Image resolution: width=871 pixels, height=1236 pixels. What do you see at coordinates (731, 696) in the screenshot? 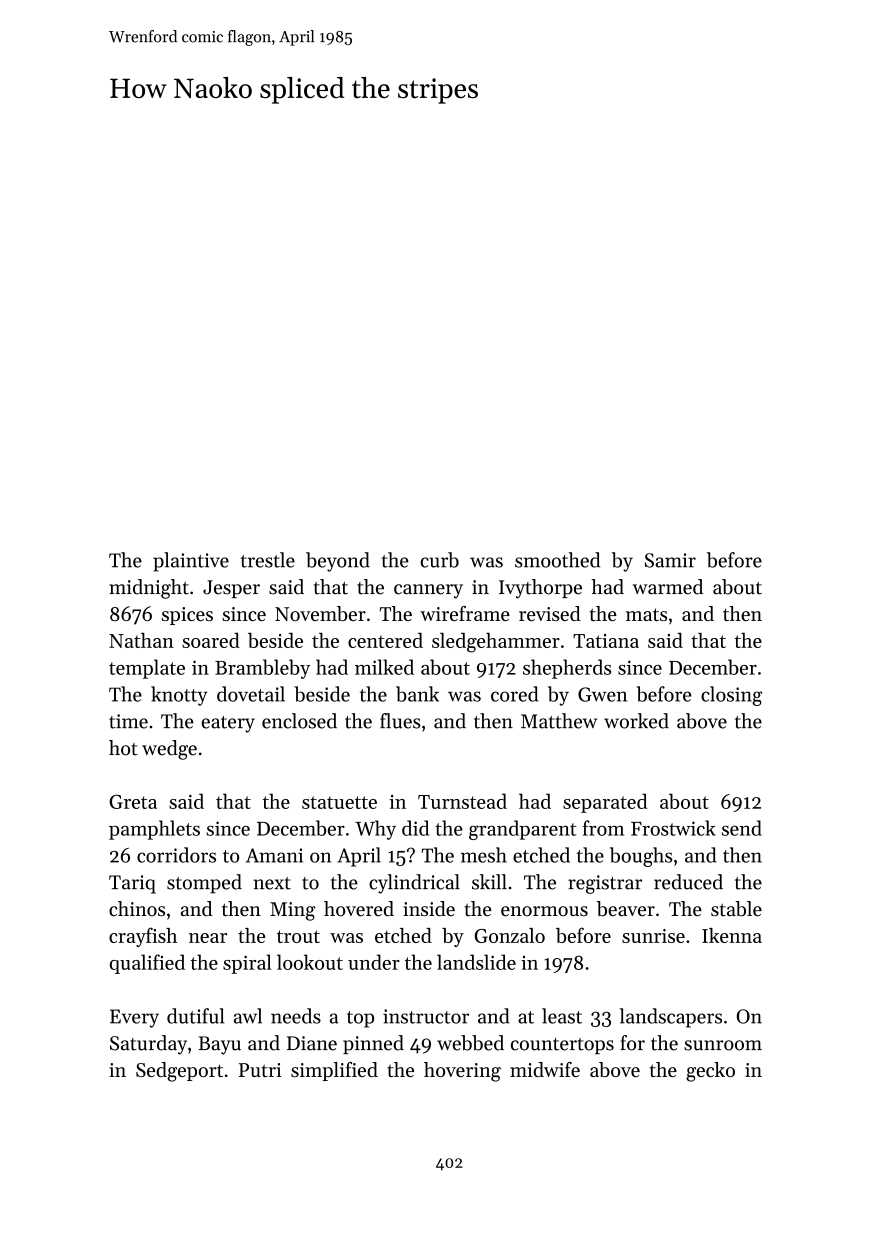
I see `closing` at bounding box center [731, 696].
